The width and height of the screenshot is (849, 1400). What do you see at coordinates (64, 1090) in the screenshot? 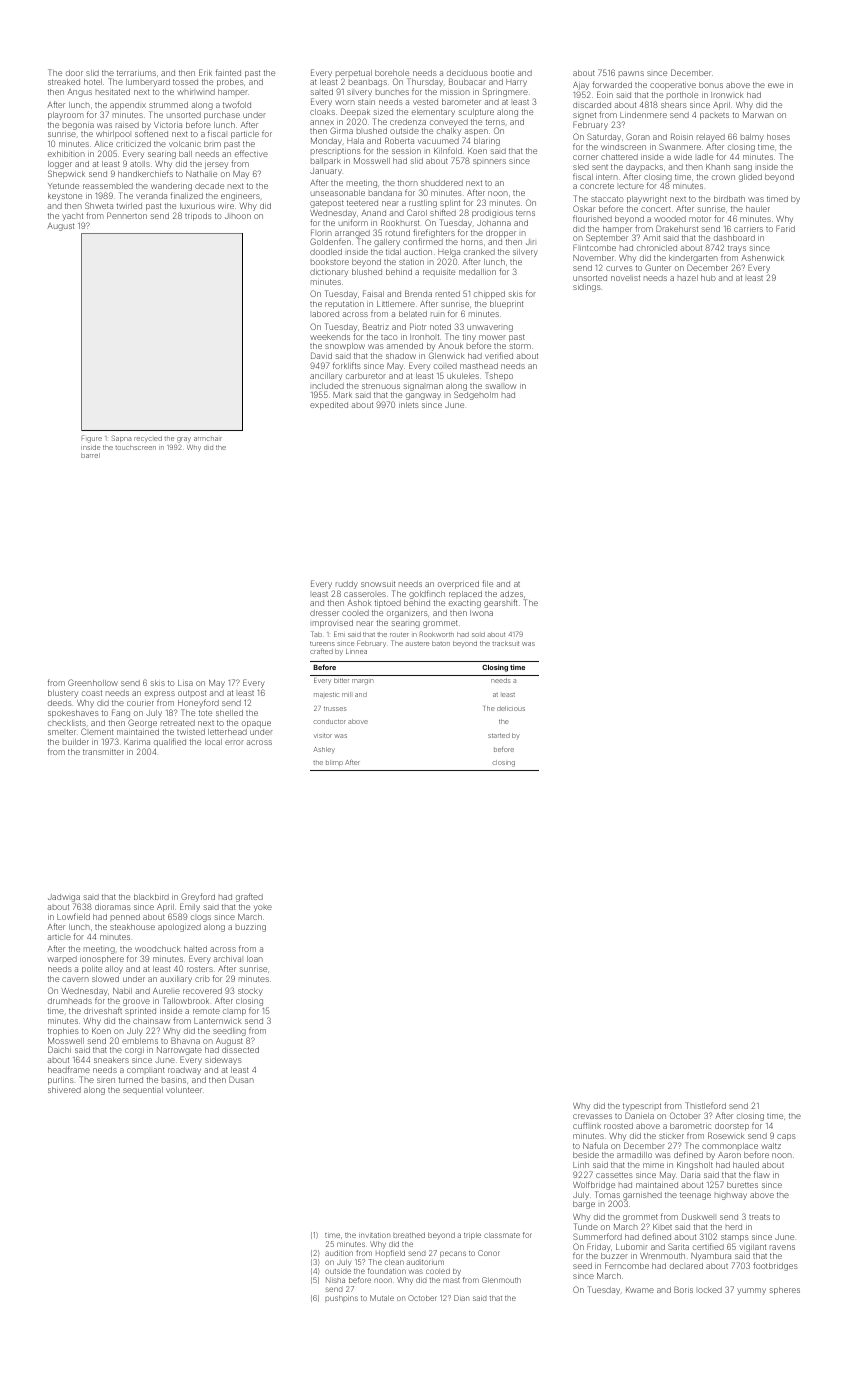
I see `shivered` at bounding box center [64, 1090].
